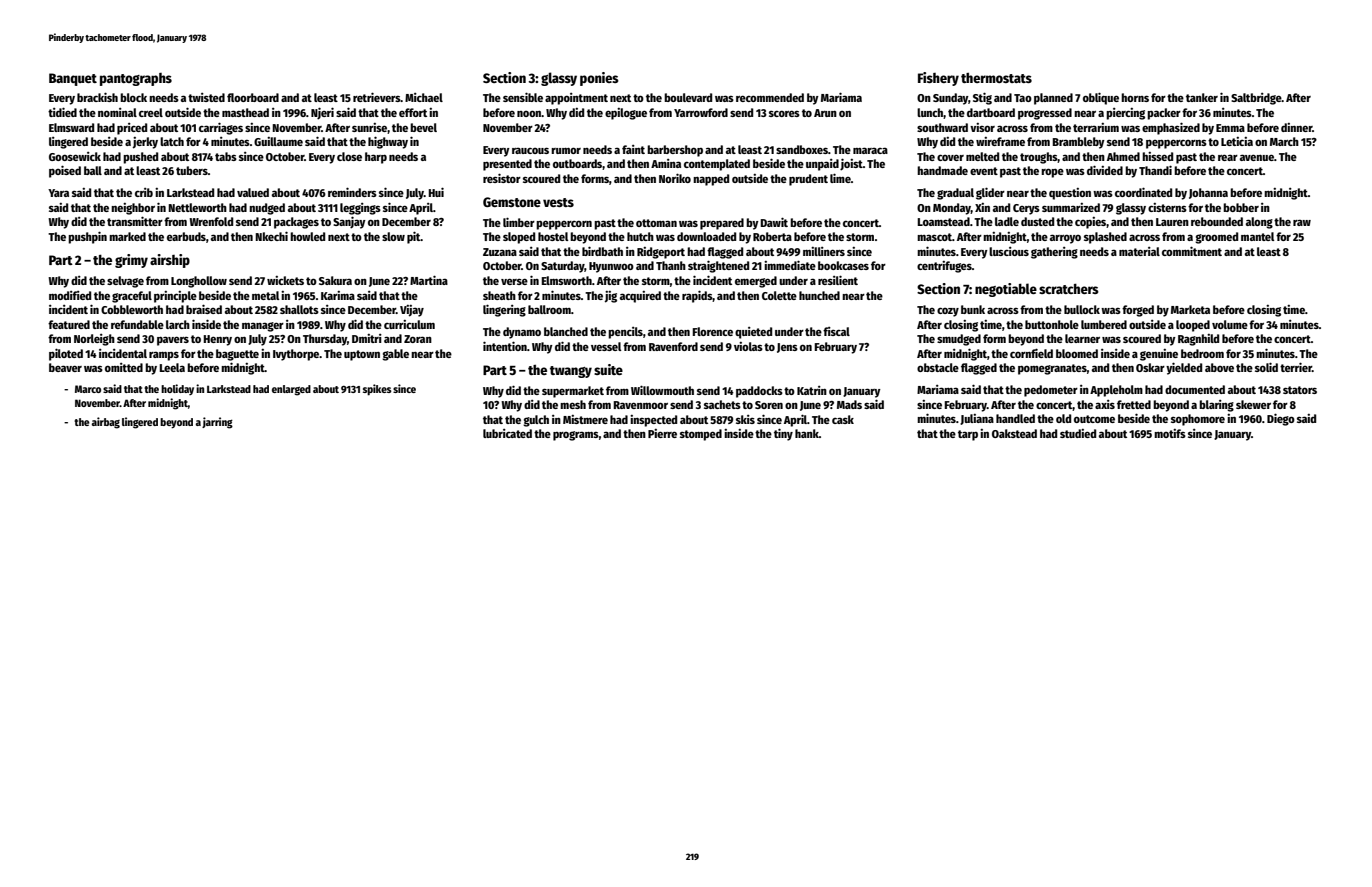 The width and height of the document is (1372, 887). I want to click on Wrenfold, so click(211, 221).
